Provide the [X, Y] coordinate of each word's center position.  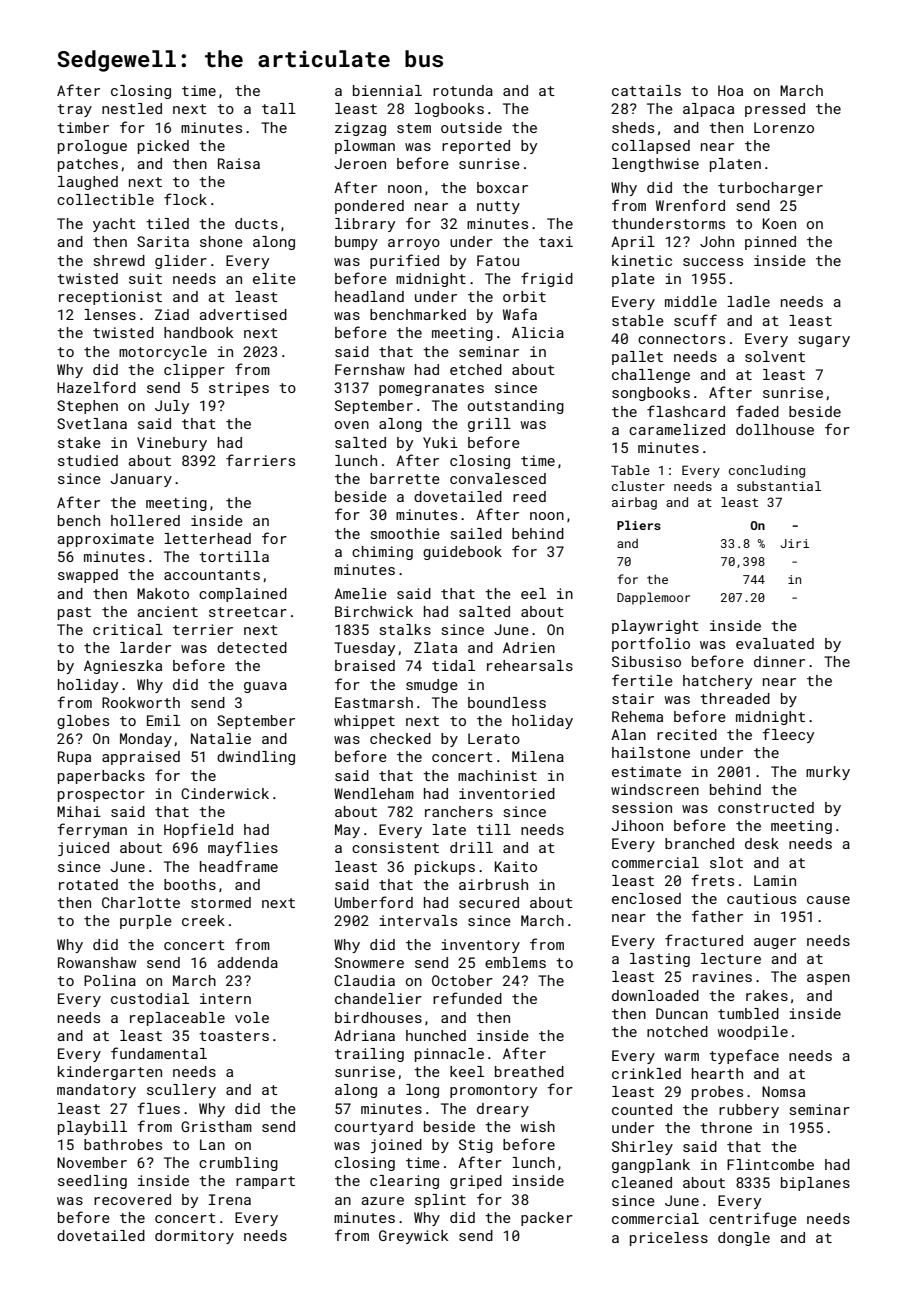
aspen [828, 979]
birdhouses [378, 1017]
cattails [646, 90]
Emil [163, 720]
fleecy [788, 735]
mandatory [96, 1091]
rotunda [463, 90]
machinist [497, 775]
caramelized [677, 429]
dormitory [194, 1237]
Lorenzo [784, 127]
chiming [382, 553]
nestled [132, 108]
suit [145, 278]
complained [243, 595]
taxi [556, 241]
